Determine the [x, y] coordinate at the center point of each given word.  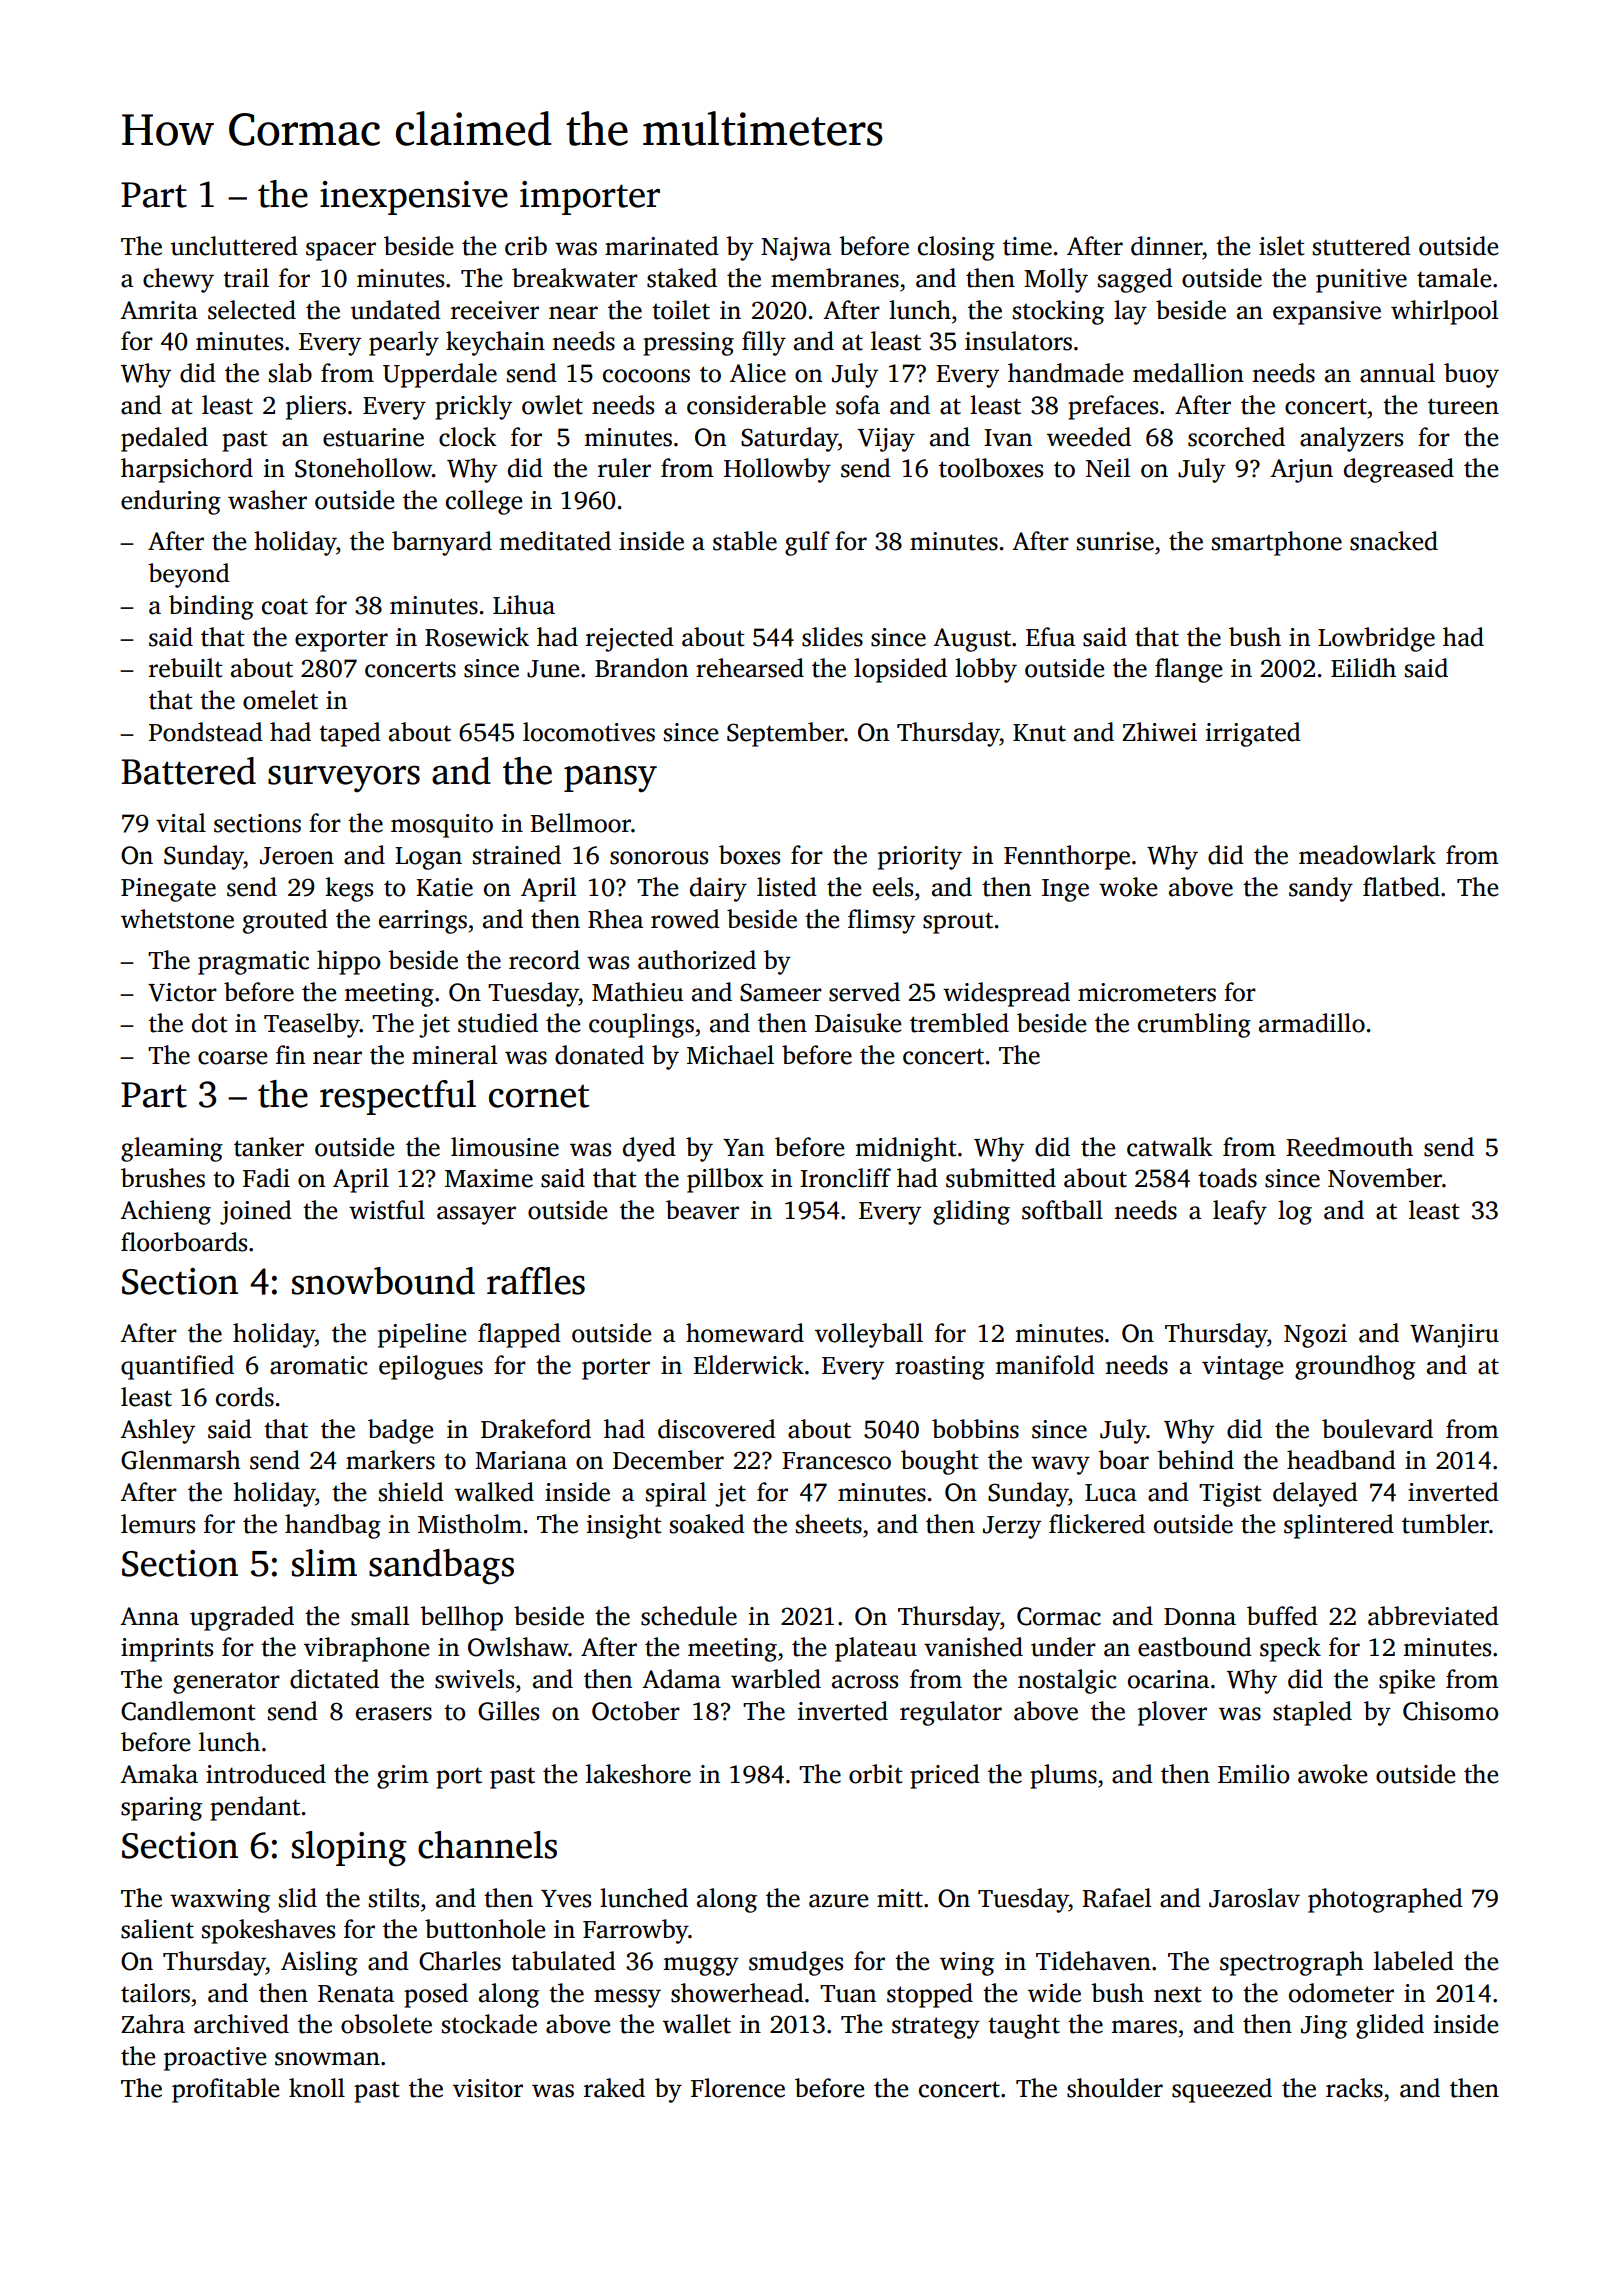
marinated [662, 246]
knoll [317, 2088]
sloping [349, 1849]
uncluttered [234, 246]
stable [745, 541]
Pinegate [168, 890]
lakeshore [638, 1774]
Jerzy [1012, 1527]
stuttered [1362, 246]
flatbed [1401, 887]
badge [400, 1431]
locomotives [589, 732]
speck [1290, 1649]
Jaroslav [1254, 1898]
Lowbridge [1376, 639]
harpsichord [187, 470]
